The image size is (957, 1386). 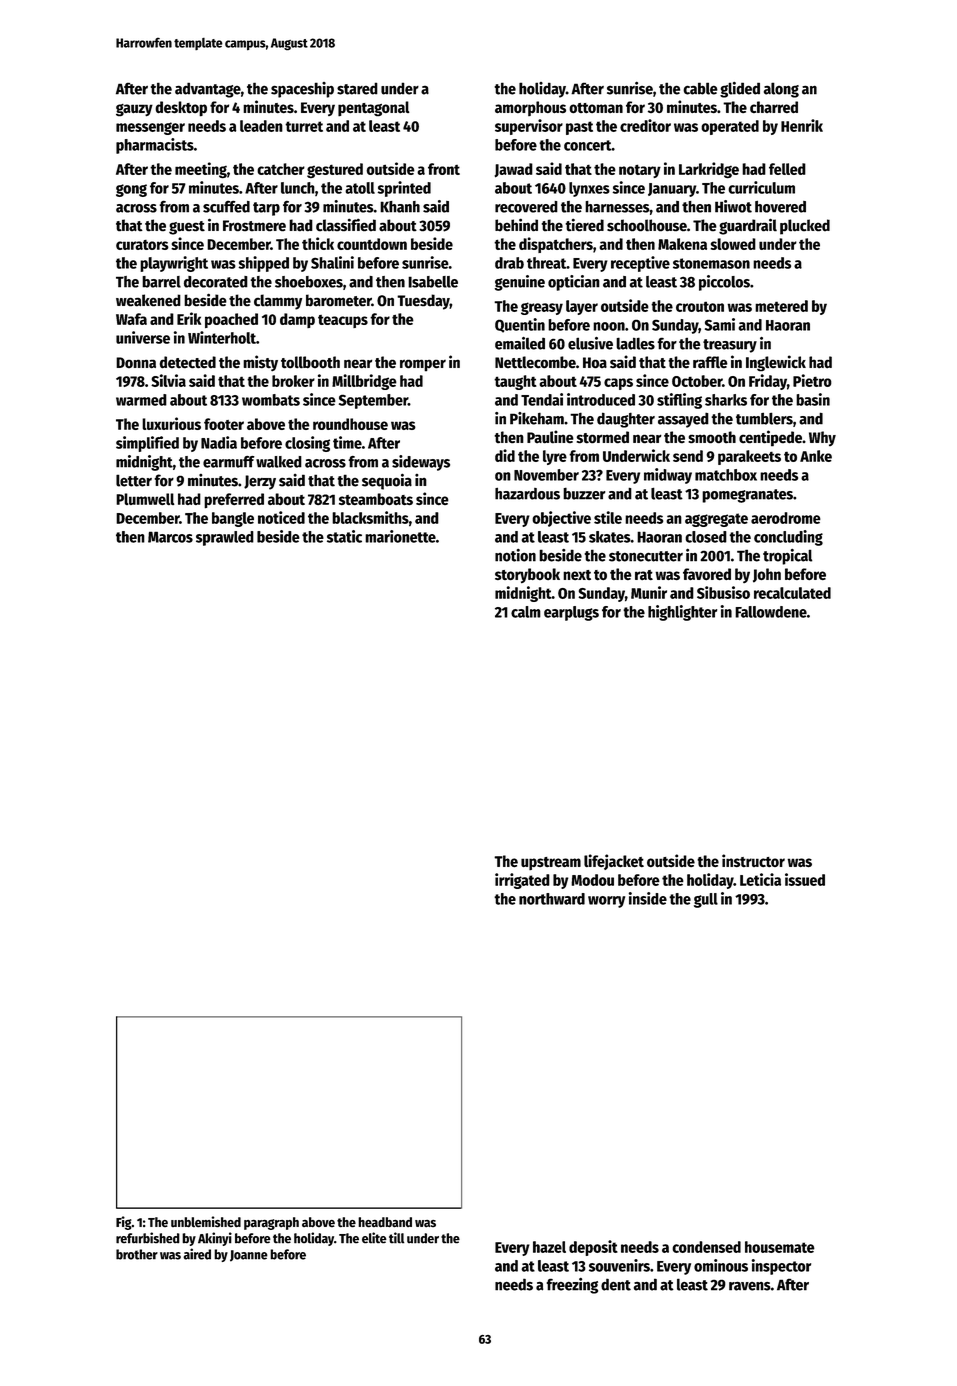 What do you see at coordinates (522, 881) in the page?
I see `irrigated` at bounding box center [522, 881].
